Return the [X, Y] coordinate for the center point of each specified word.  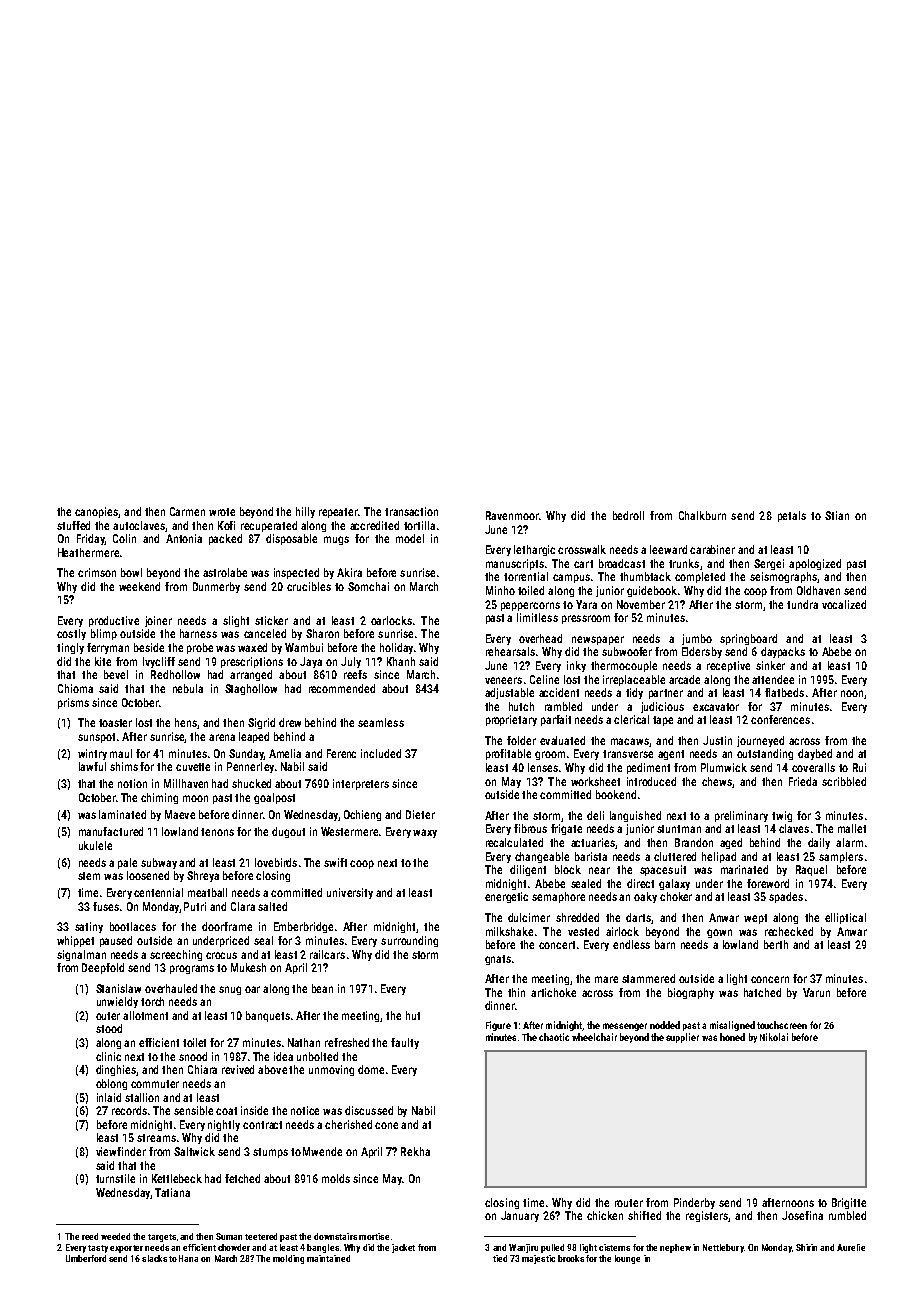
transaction [411, 511]
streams [156, 1138]
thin [516, 992]
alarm [849, 842]
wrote [222, 512]
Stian [837, 515]
